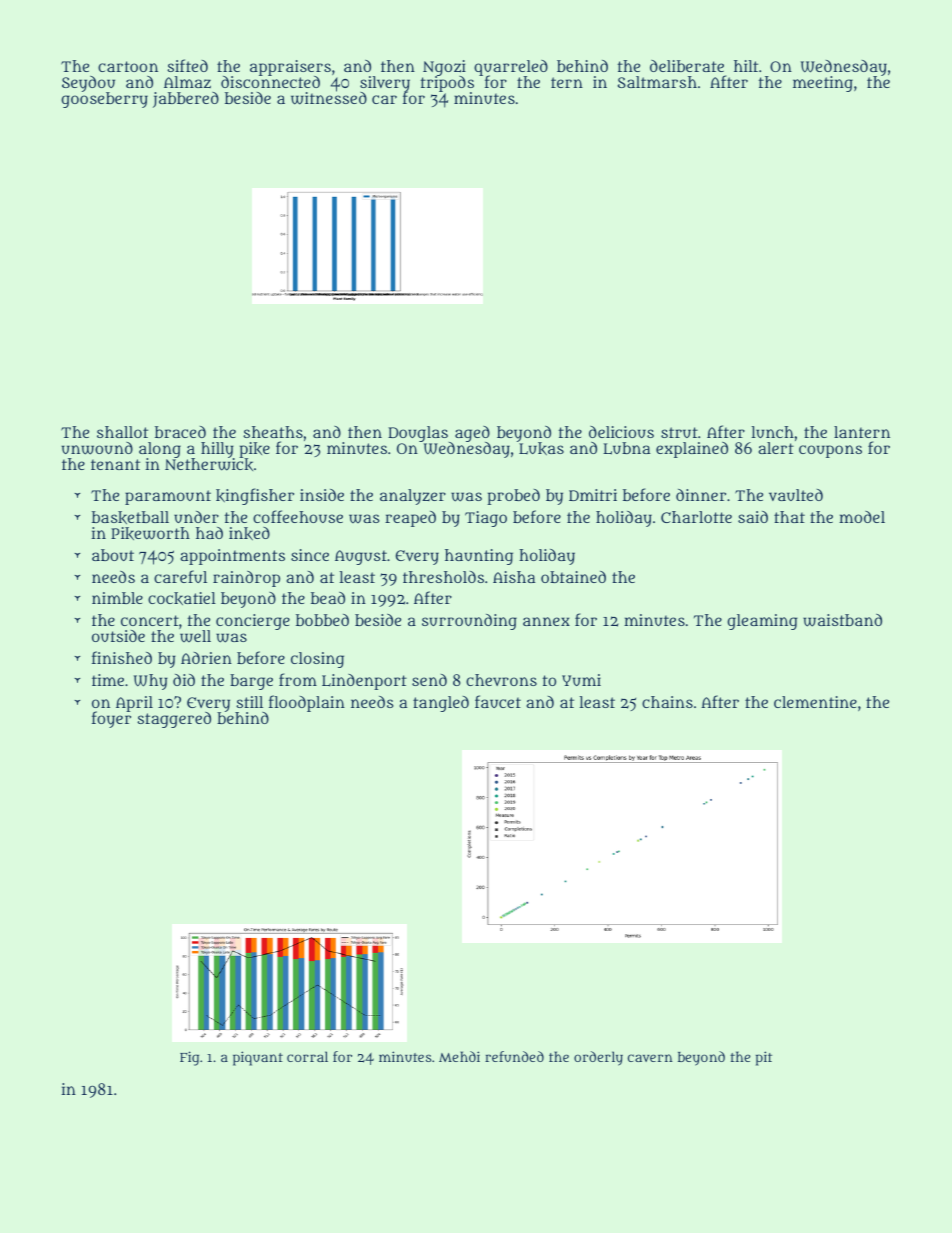 Image resolution: width=952 pixels, height=1233 pixels. Describe the element at coordinates (696, 517) in the document. I see `Charlotte` at that location.
